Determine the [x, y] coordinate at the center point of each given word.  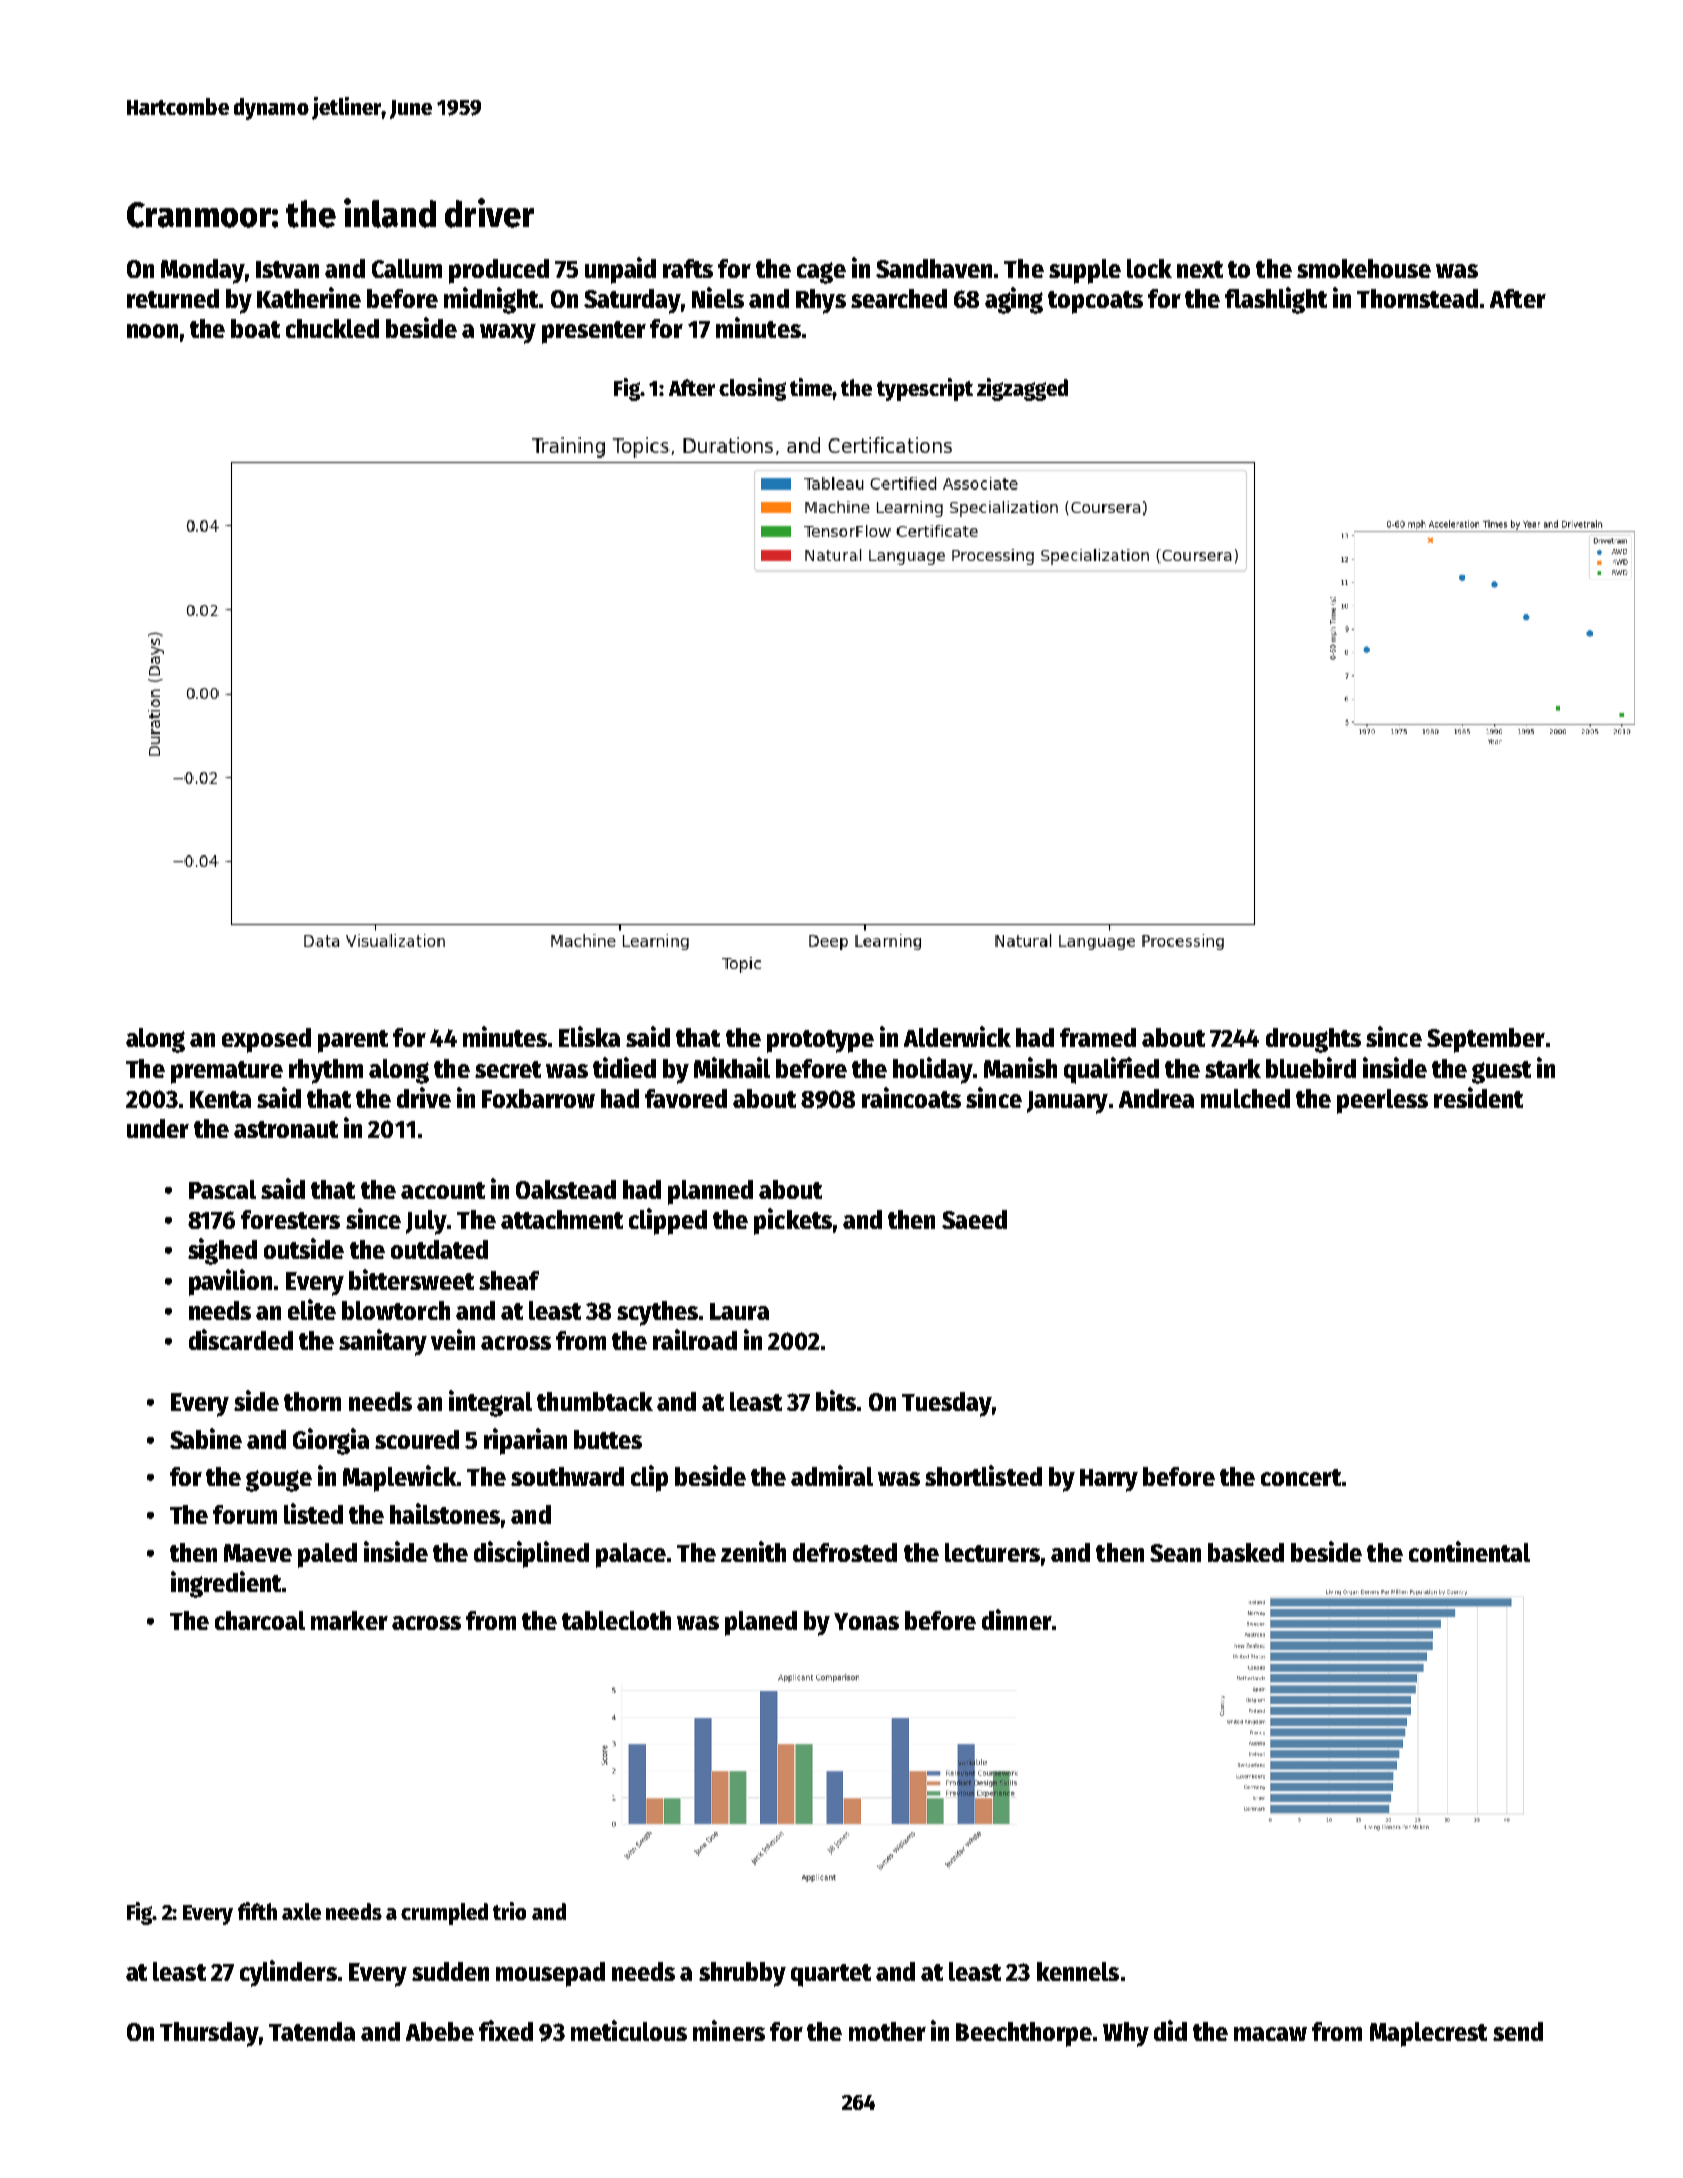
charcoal [260, 1620]
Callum [407, 268]
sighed [222, 1251]
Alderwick [957, 1036]
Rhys [821, 301]
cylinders [288, 1973]
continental [1469, 1551]
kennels [1078, 1971]
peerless [1382, 1101]
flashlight [1276, 300]
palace [631, 1555]
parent [353, 1041]
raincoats [911, 1097]
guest [1501, 1072]
